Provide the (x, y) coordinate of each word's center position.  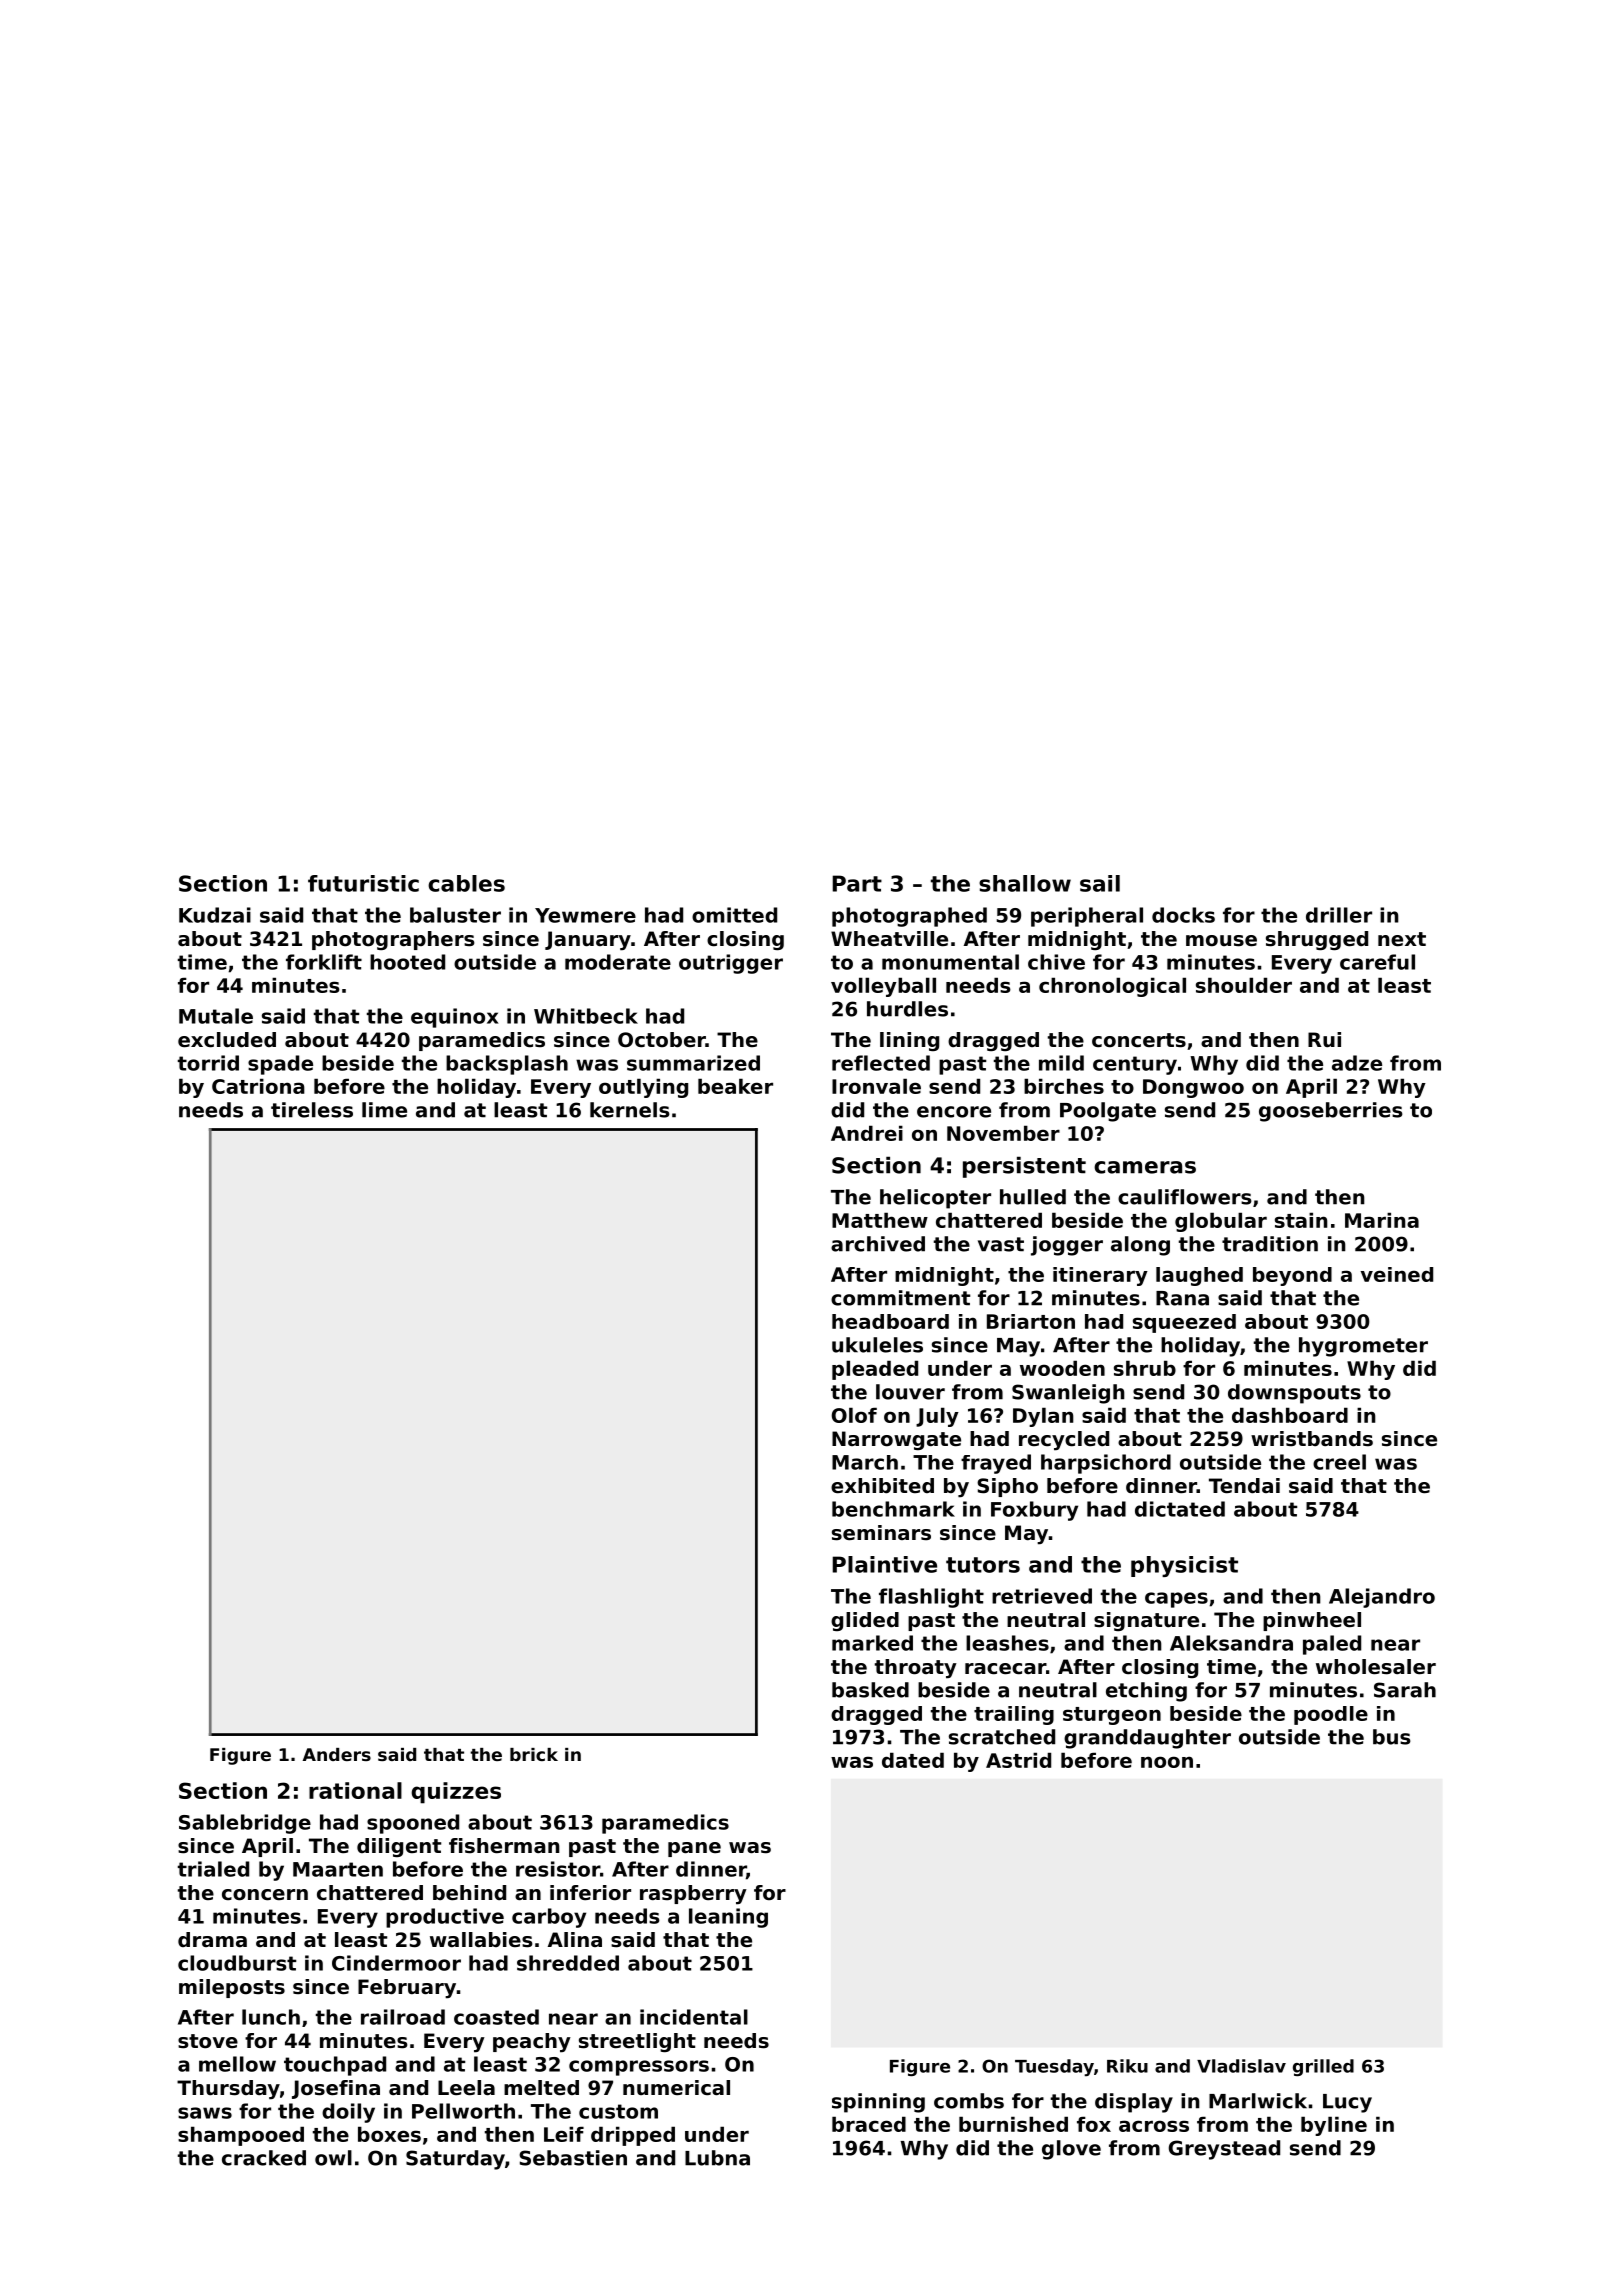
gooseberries (1331, 1112)
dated (913, 1760)
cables (466, 883)
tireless (312, 1110)
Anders (337, 1754)
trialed (213, 1869)
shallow (1025, 883)
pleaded (875, 1370)
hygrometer (1363, 1347)
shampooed (241, 2136)
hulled (1033, 1197)
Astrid (1018, 1760)
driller (1339, 915)
